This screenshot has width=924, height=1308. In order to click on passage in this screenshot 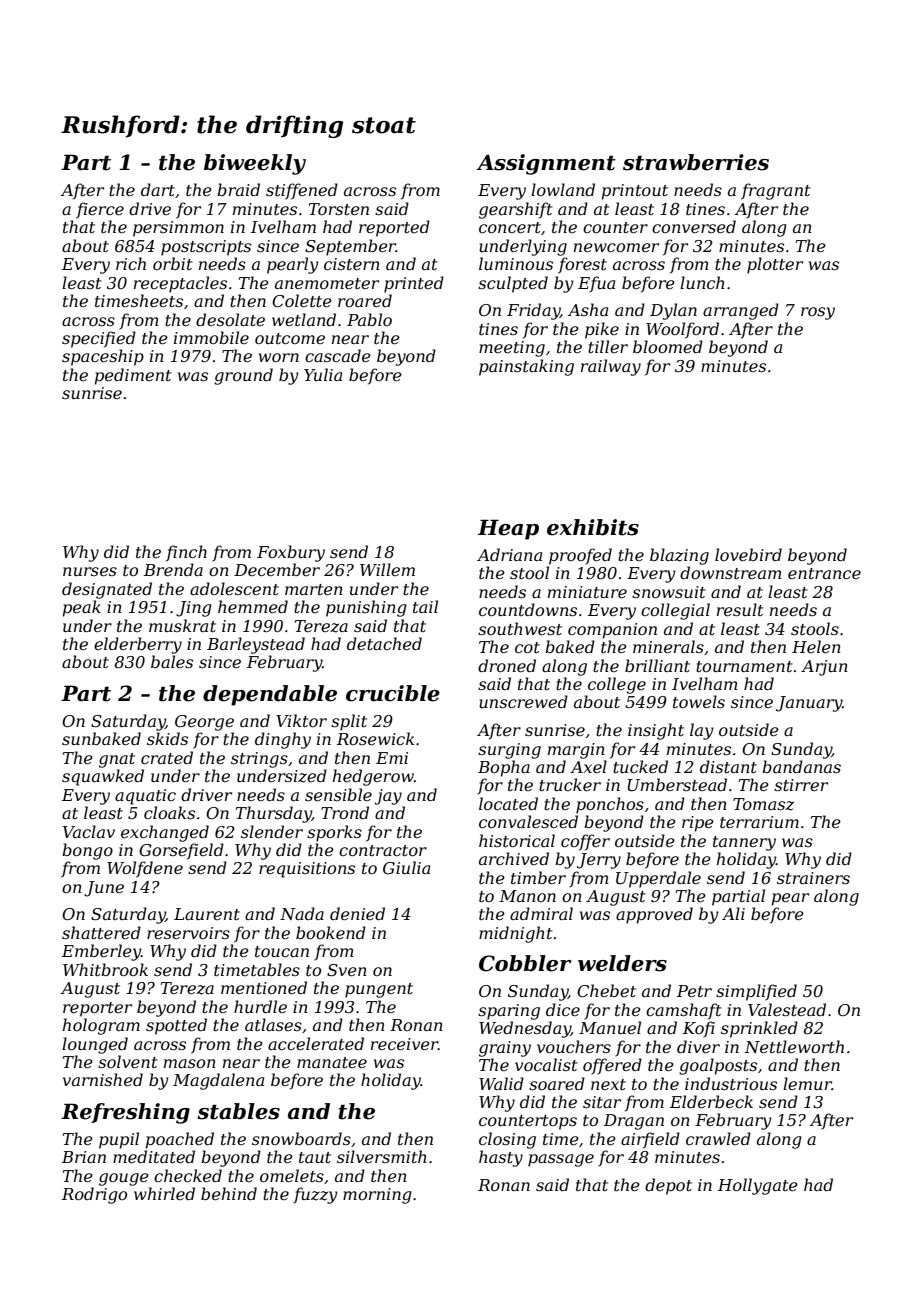, I will do `click(561, 1160)`.
